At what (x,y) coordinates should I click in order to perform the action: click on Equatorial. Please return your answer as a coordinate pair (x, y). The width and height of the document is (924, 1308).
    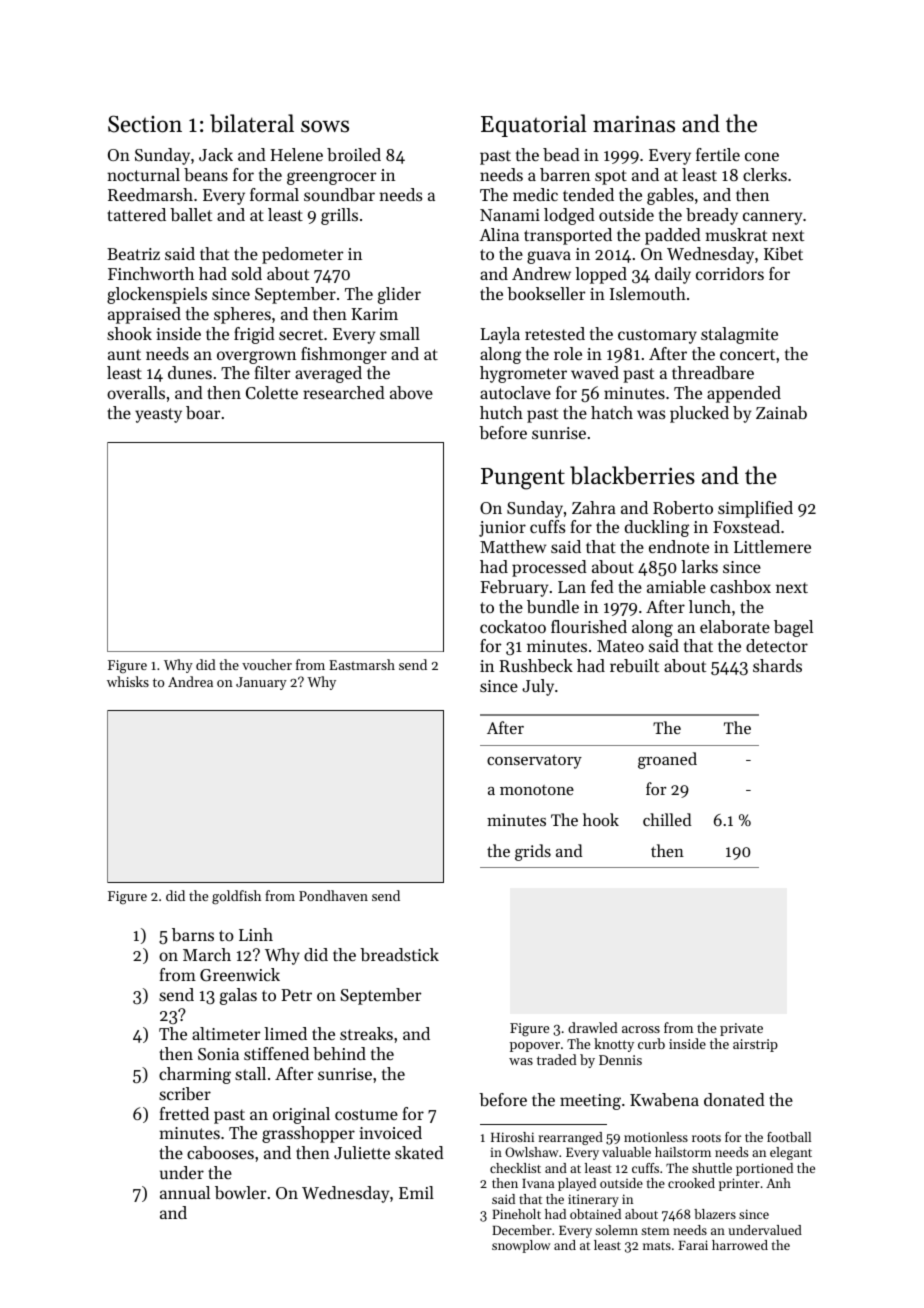
    Looking at the image, I should click on (534, 125).
